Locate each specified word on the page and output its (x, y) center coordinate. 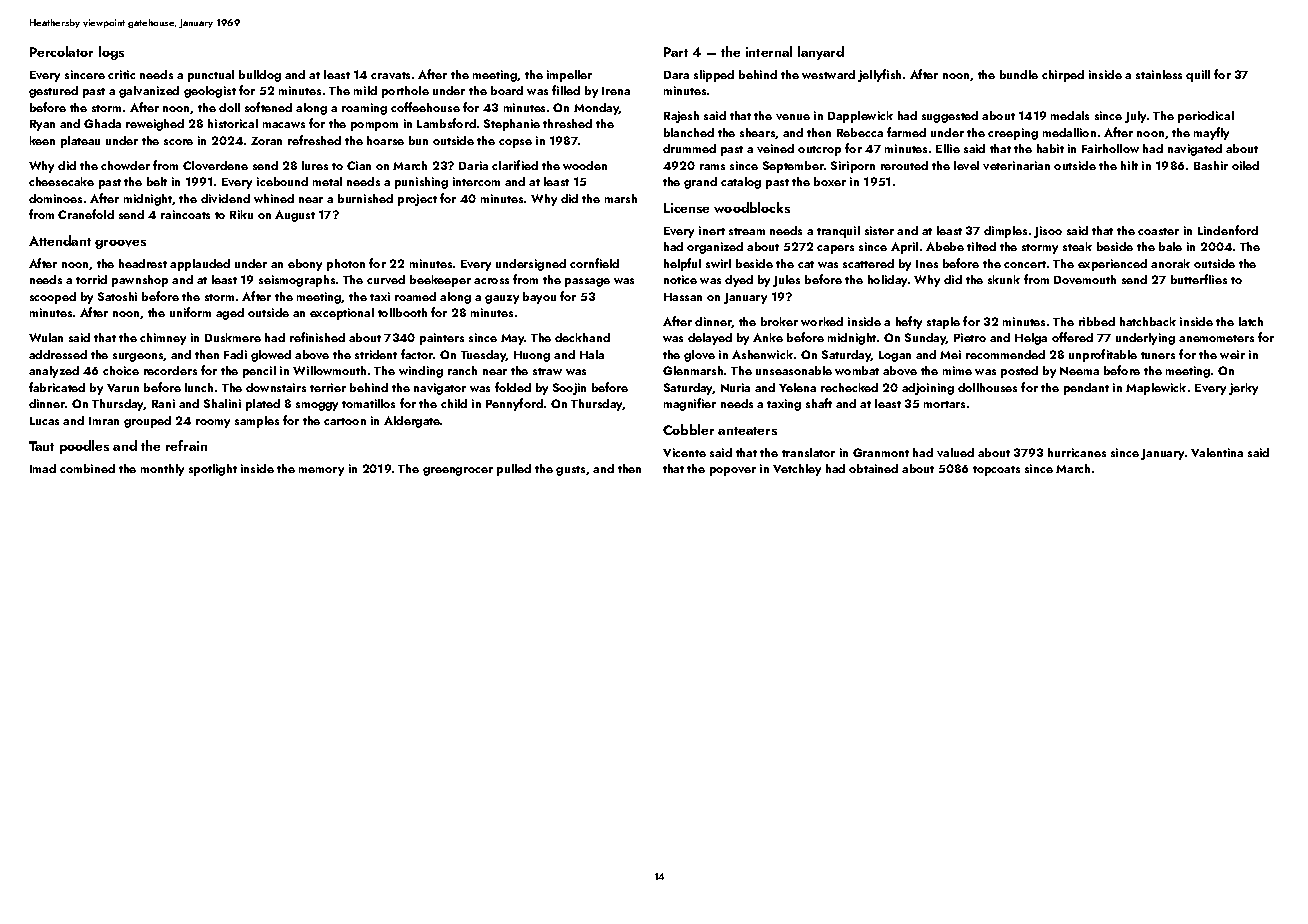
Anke (768, 337)
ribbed (1097, 321)
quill (1198, 76)
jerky (1243, 389)
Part (676, 52)
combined (87, 468)
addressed (58, 354)
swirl (718, 263)
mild (365, 90)
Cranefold (86, 214)
